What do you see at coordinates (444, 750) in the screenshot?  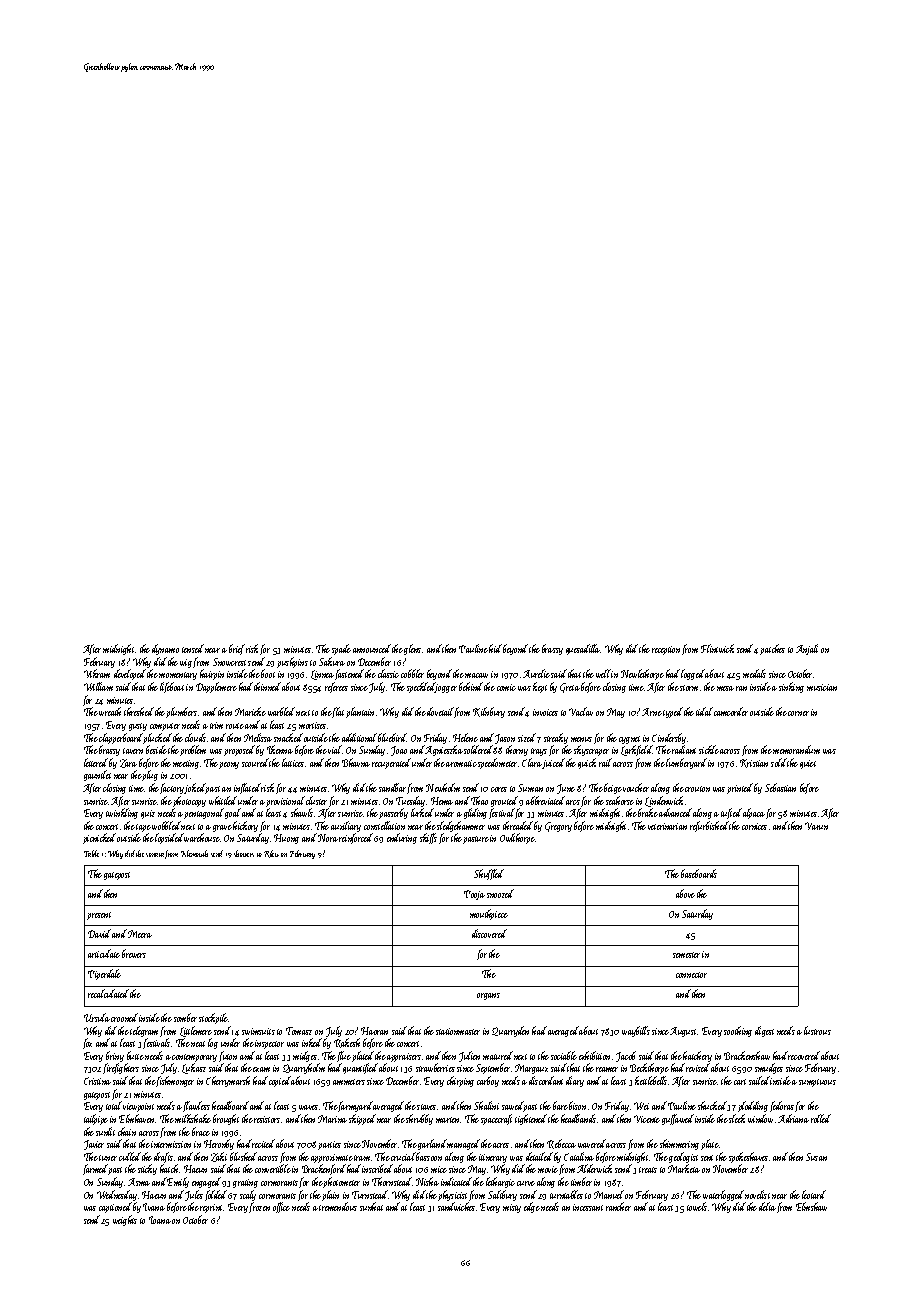 I see `Agnieszka` at bounding box center [444, 750].
